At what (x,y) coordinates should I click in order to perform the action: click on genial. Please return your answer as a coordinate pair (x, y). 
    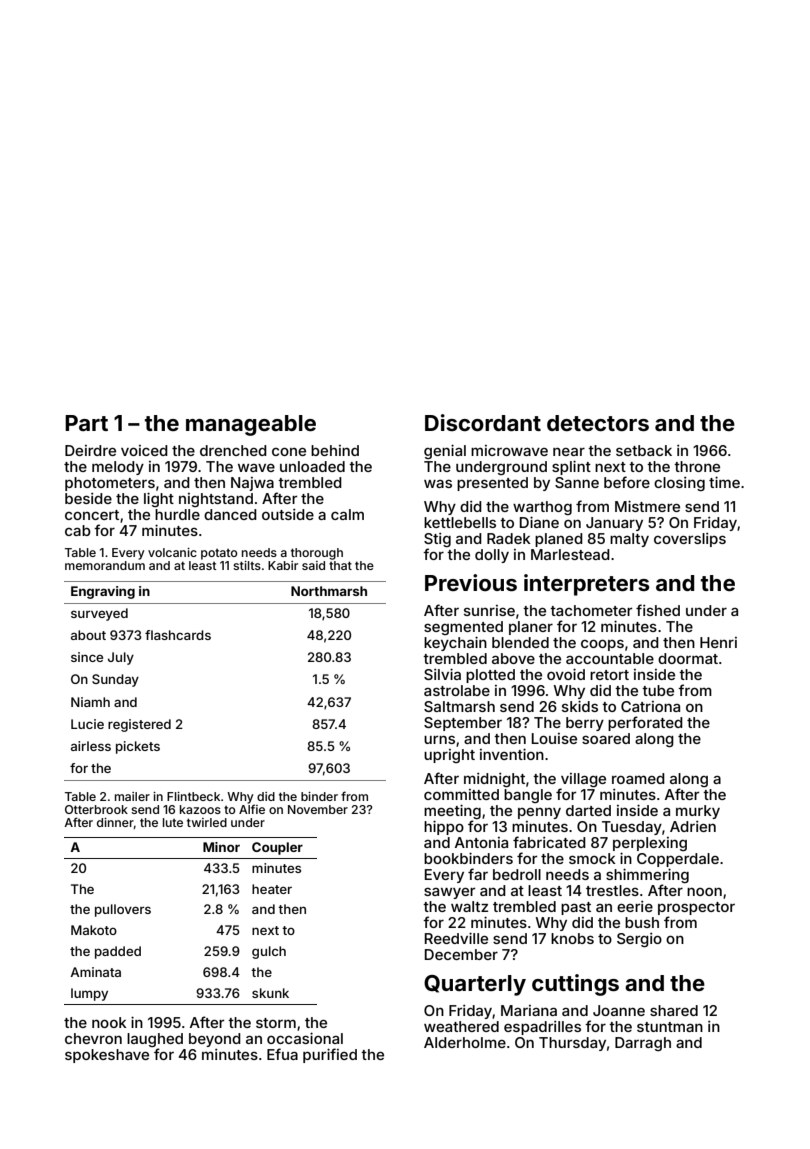
    Looking at the image, I should click on (445, 451).
